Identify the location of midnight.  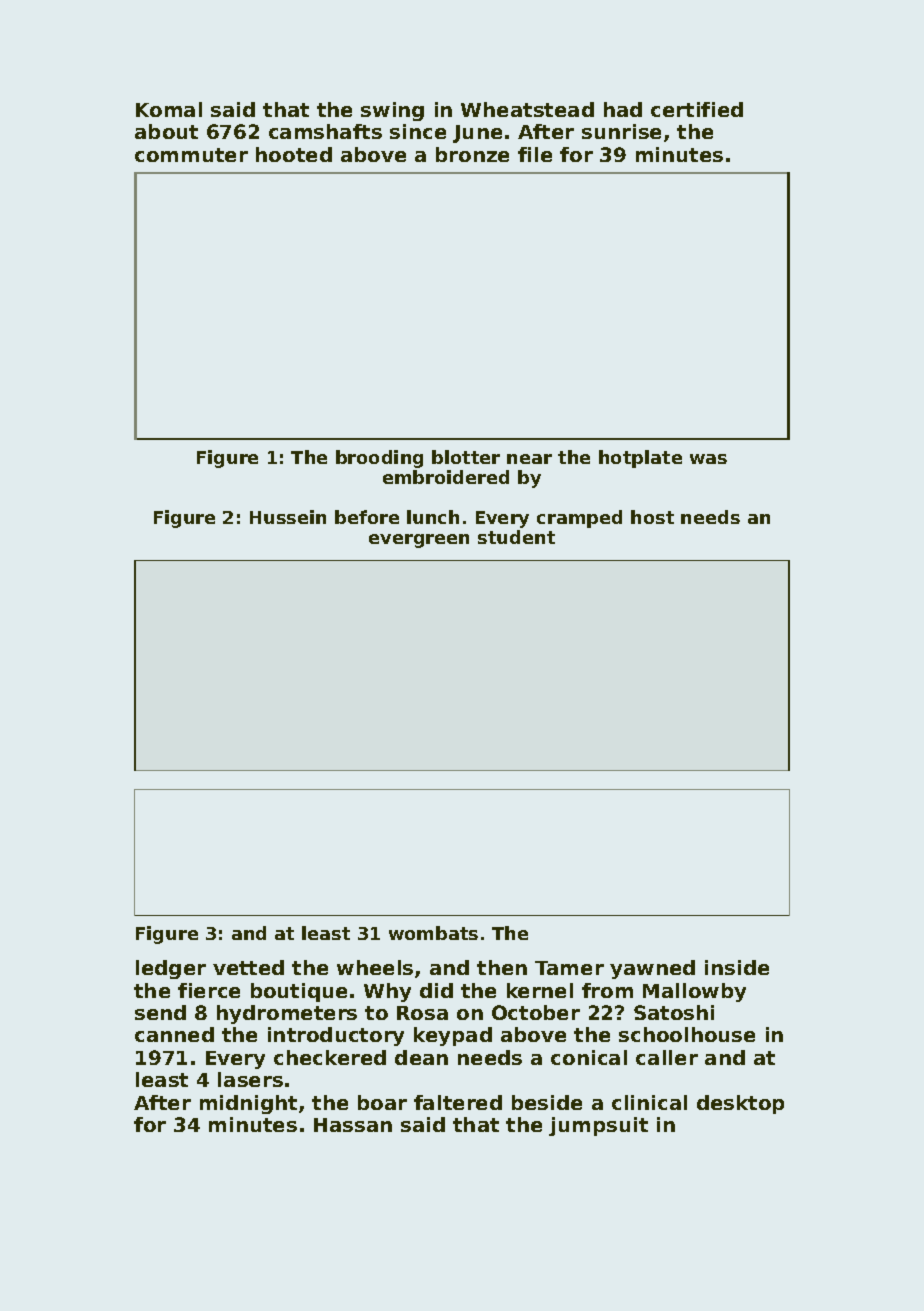
(248, 1104).
